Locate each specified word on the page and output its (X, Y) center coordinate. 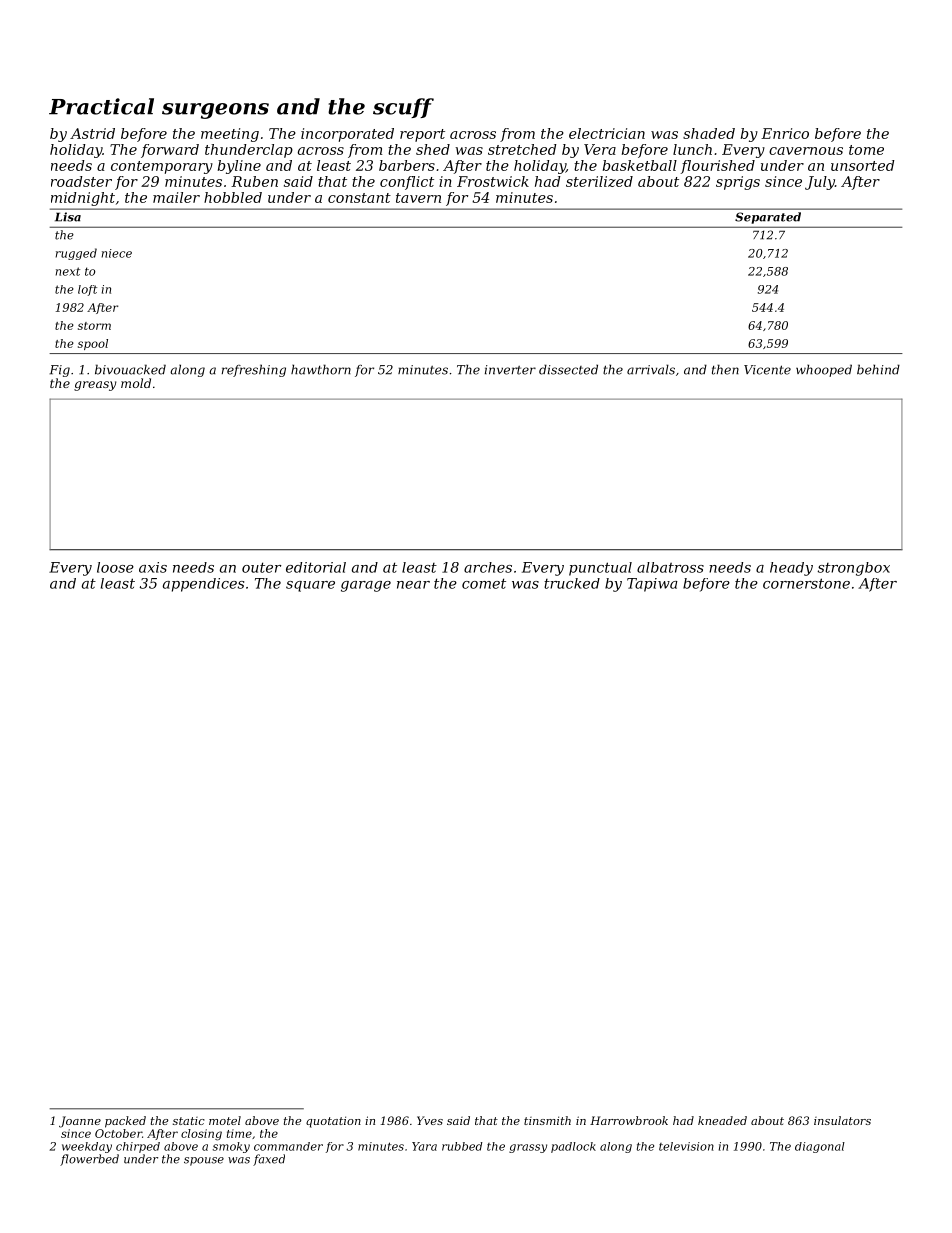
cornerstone (806, 583)
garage (366, 586)
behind (878, 369)
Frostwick (493, 181)
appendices (203, 585)
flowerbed (89, 1160)
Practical (101, 106)
